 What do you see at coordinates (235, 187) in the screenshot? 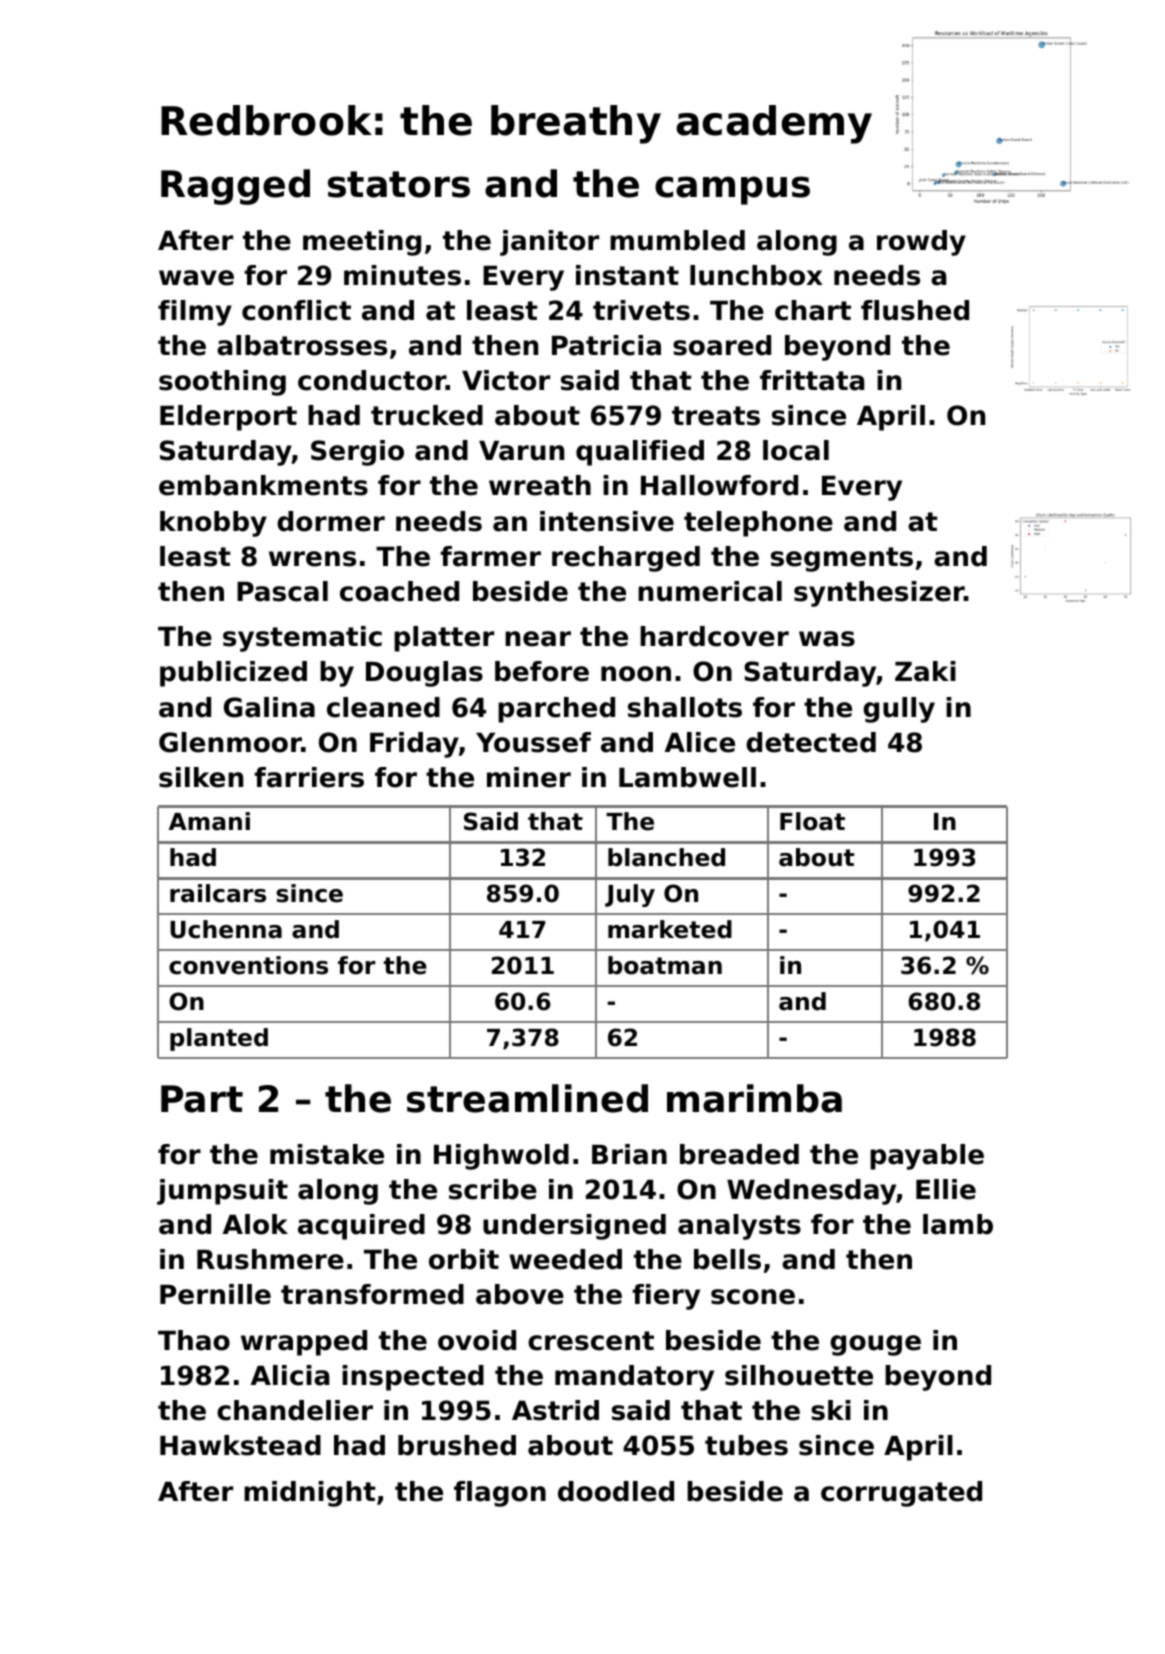
I see `Ragged` at bounding box center [235, 187].
